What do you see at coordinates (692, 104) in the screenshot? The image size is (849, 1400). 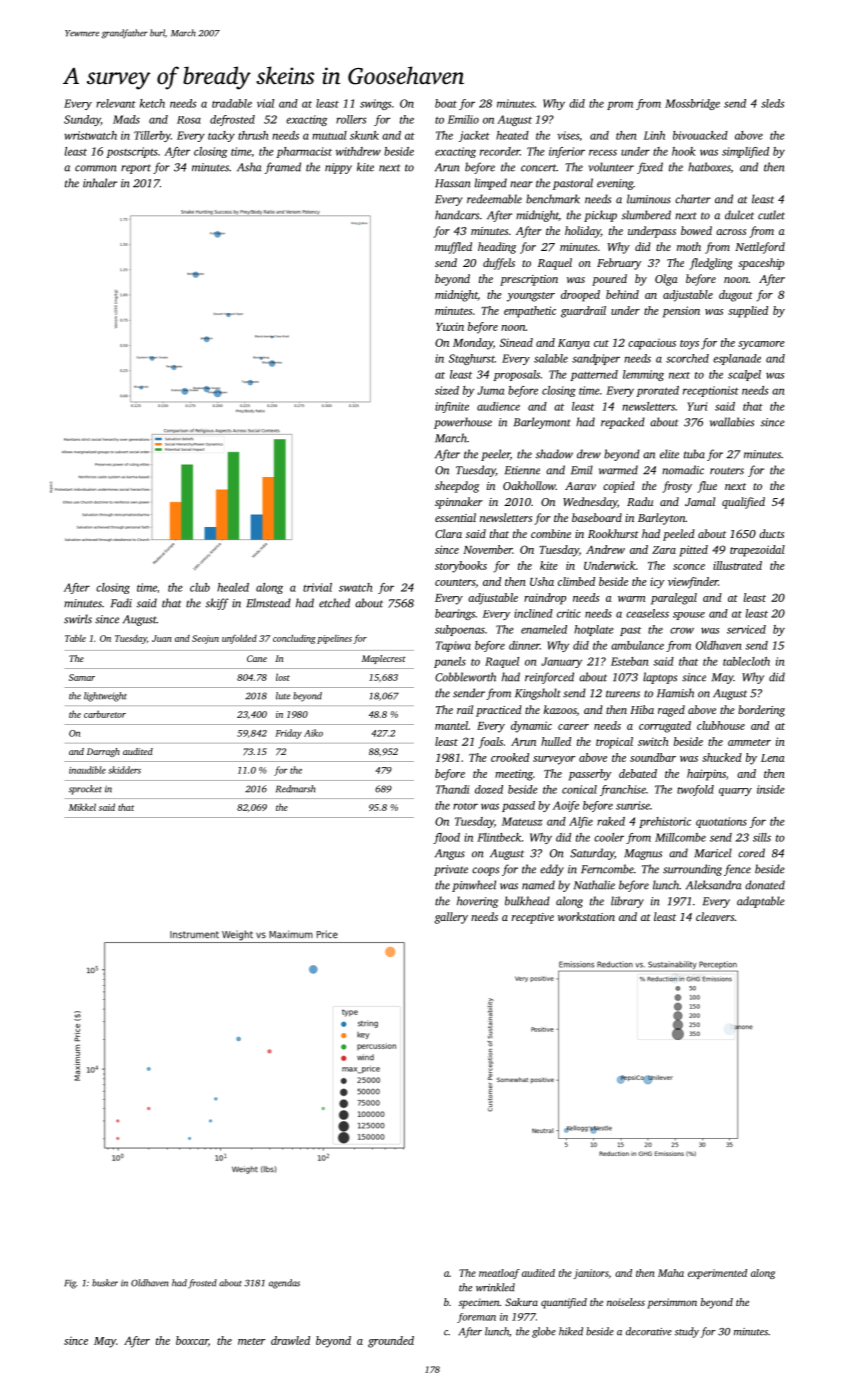 I see `Mossbridge` at bounding box center [692, 104].
